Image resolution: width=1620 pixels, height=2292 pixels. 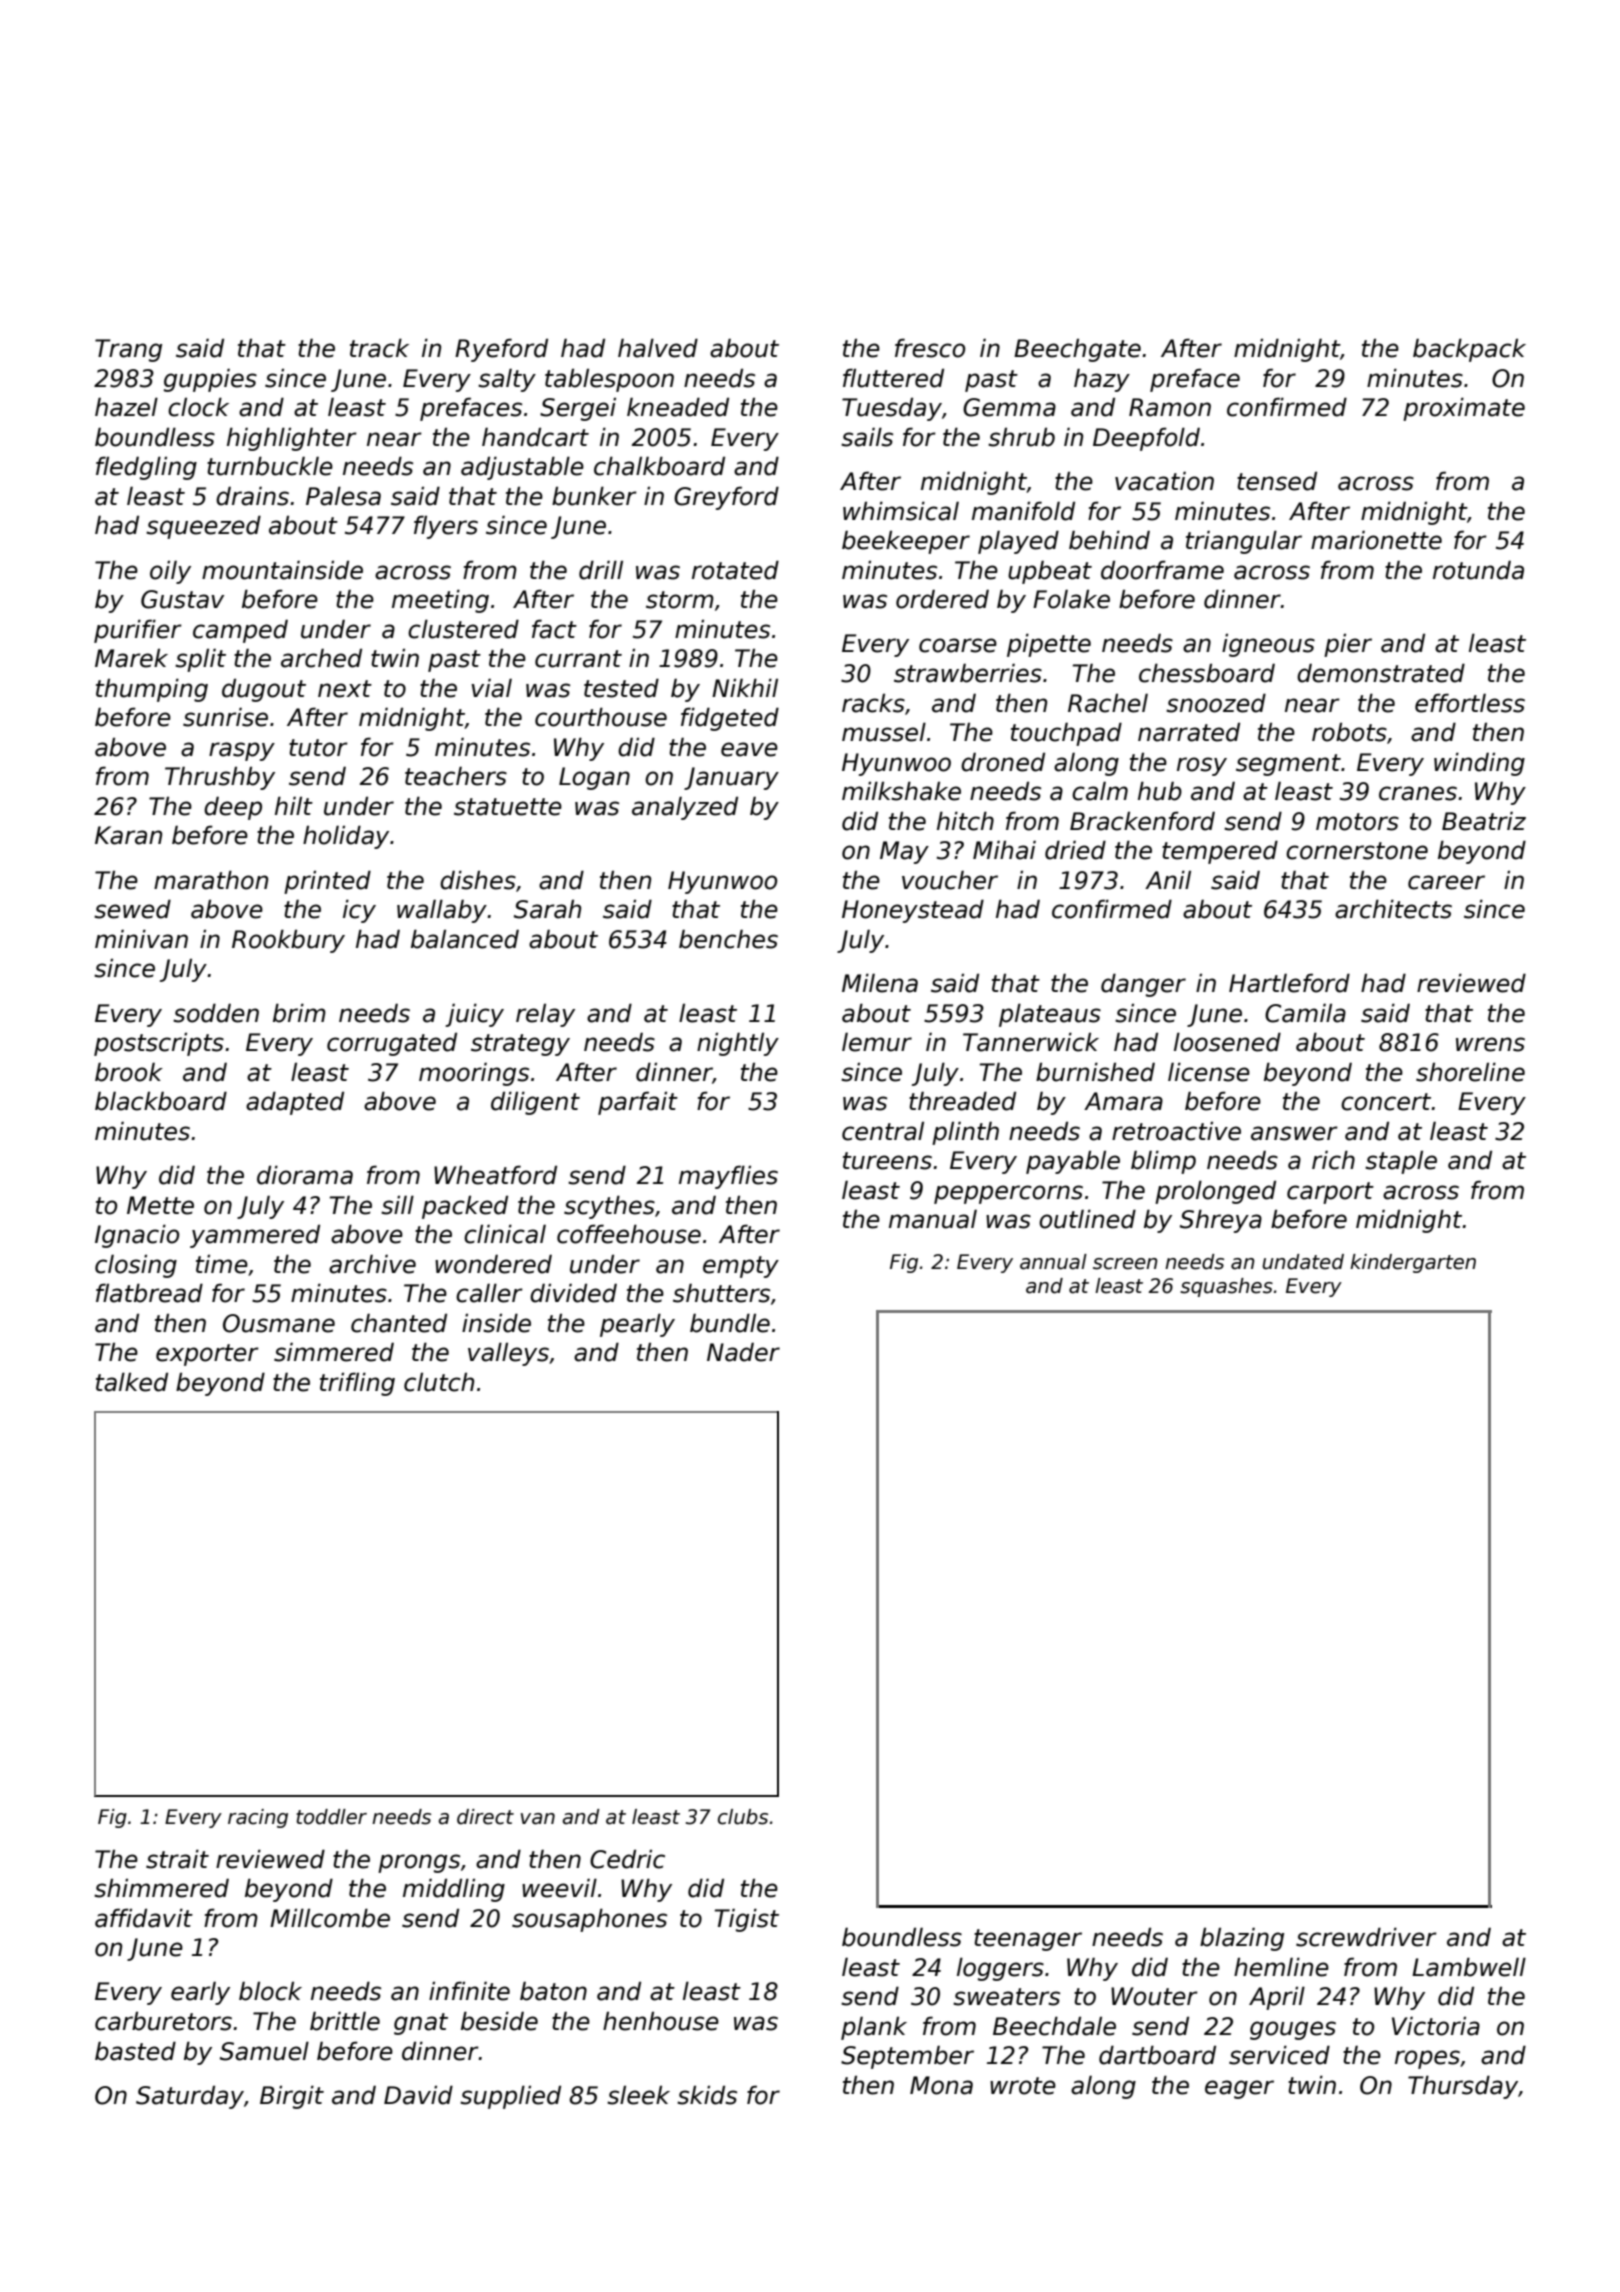 What do you see at coordinates (288, 941) in the image?
I see `Rookbury` at bounding box center [288, 941].
